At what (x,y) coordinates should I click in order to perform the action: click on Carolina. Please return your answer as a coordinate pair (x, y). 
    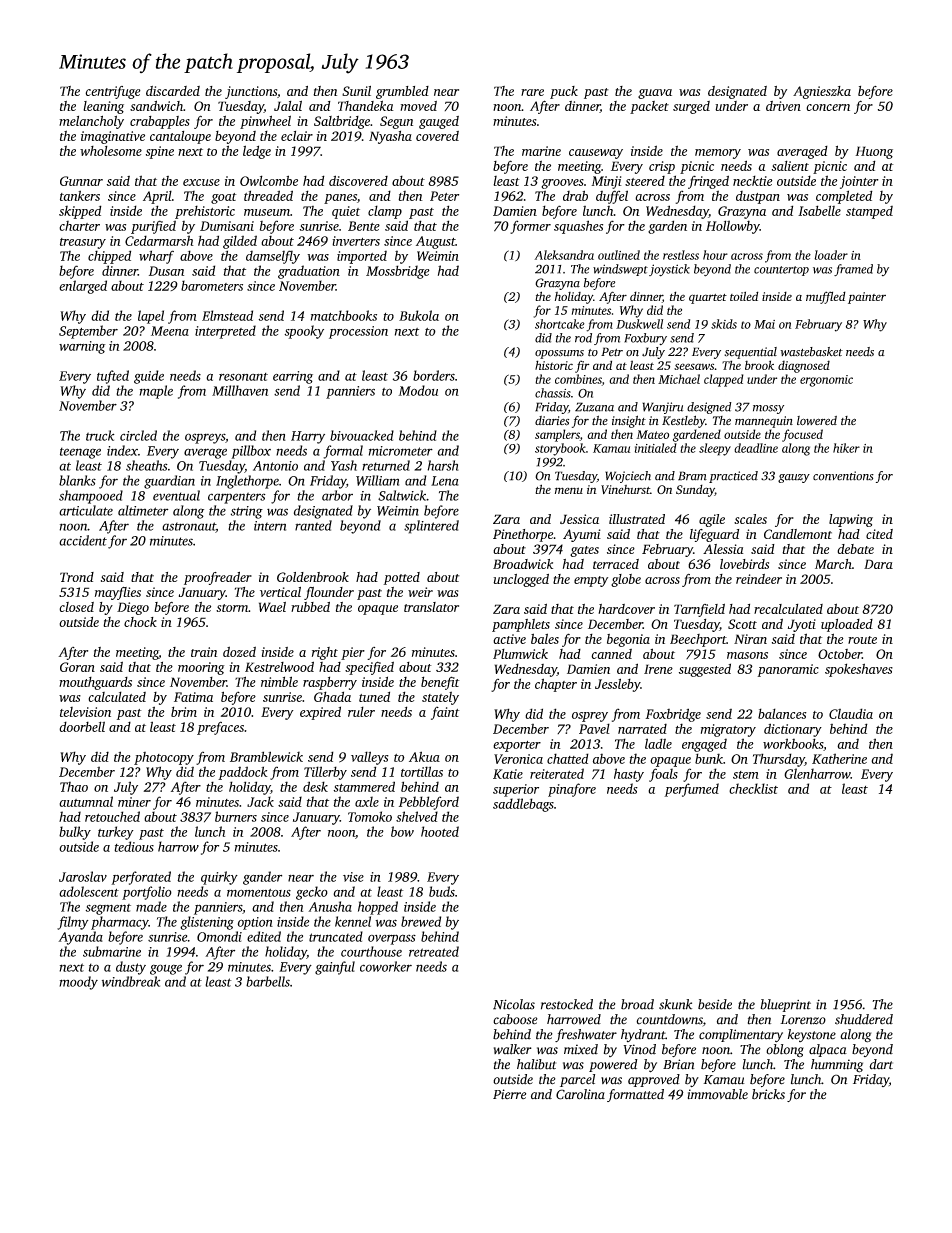
    Looking at the image, I should click on (580, 1094).
